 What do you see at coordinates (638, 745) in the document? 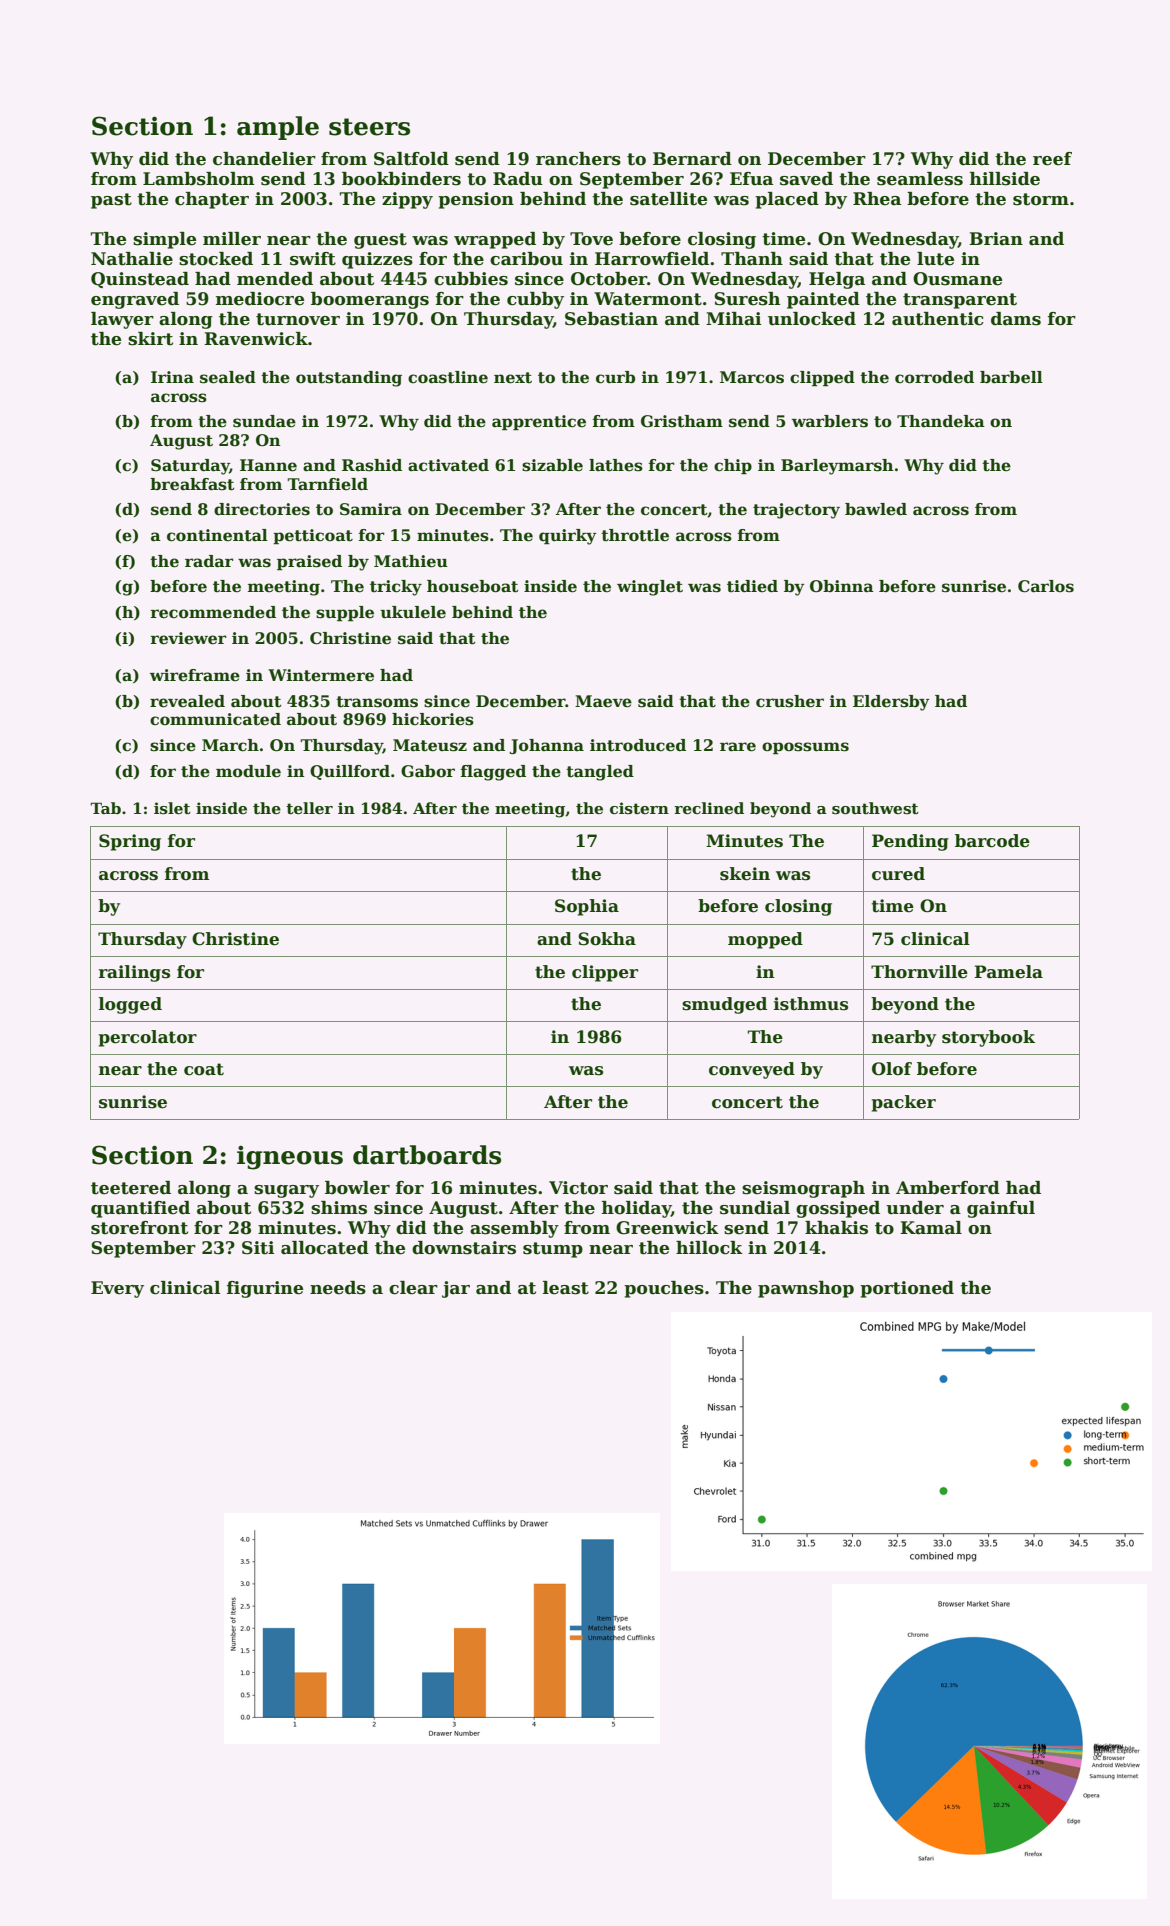
I see `introduced` at bounding box center [638, 745].
